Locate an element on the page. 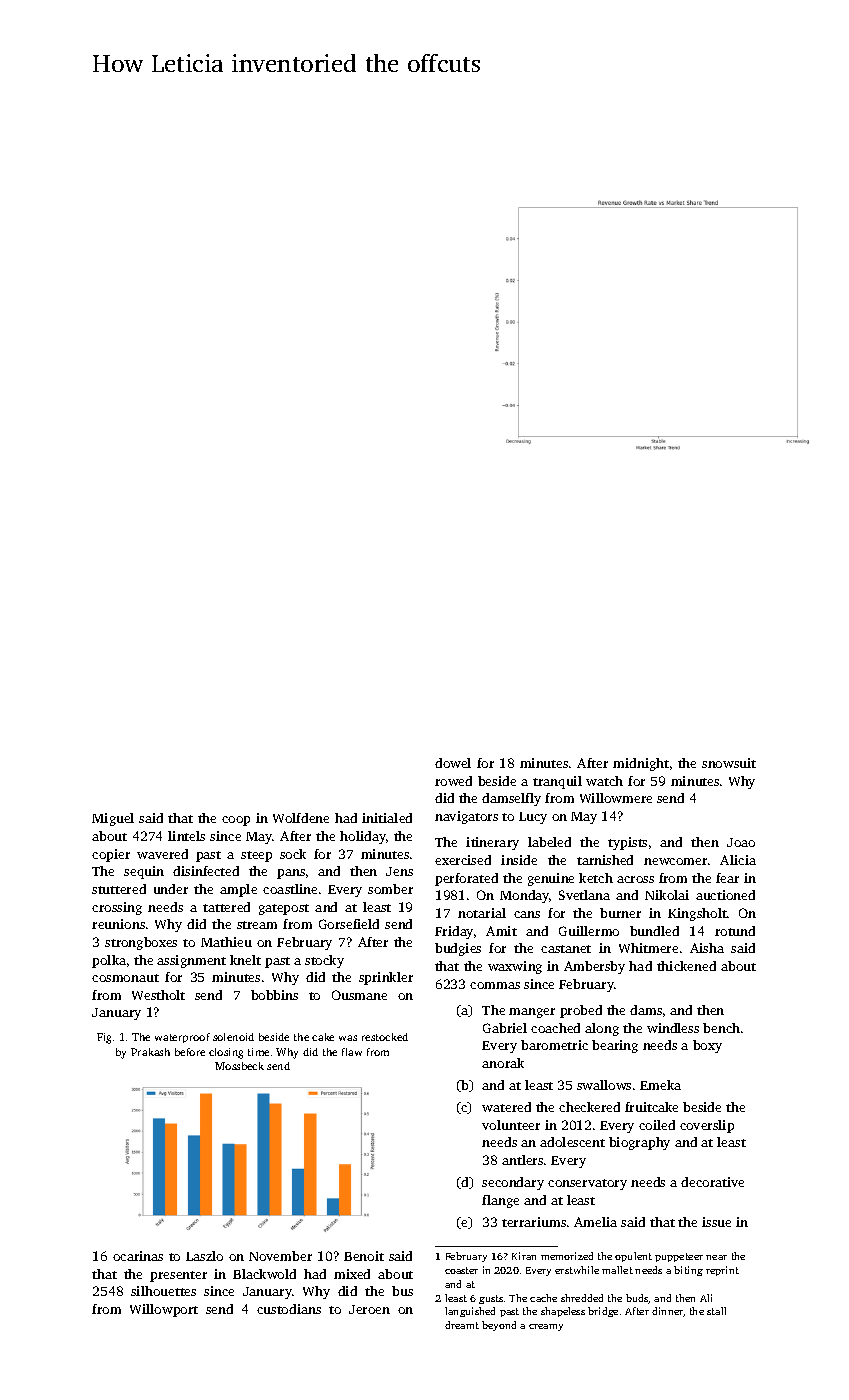 Image resolution: width=849 pixels, height=1400 pixels. tattered is located at coordinates (226, 907).
